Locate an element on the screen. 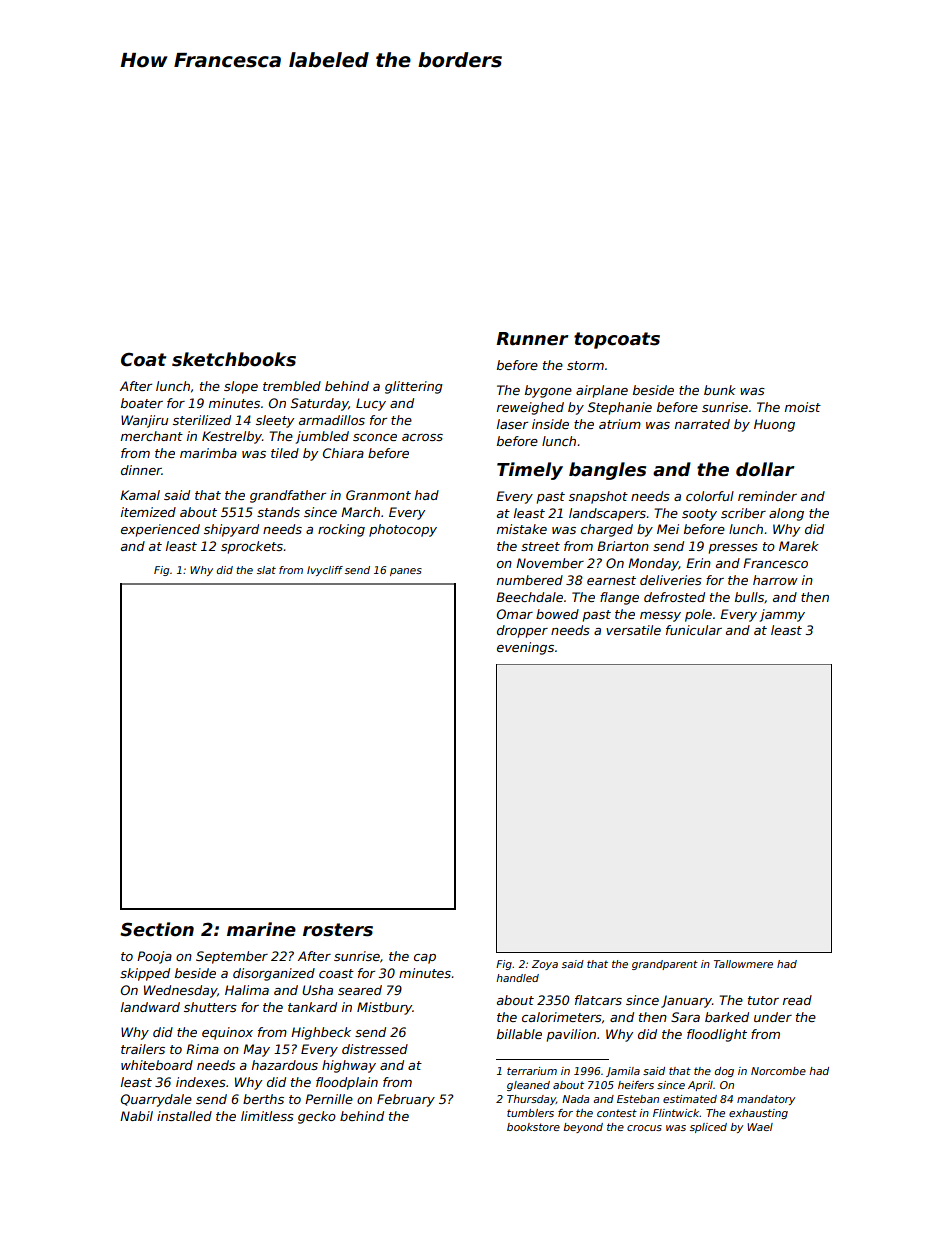 The height and width of the screenshot is (1233, 952). slat is located at coordinates (266, 570).
